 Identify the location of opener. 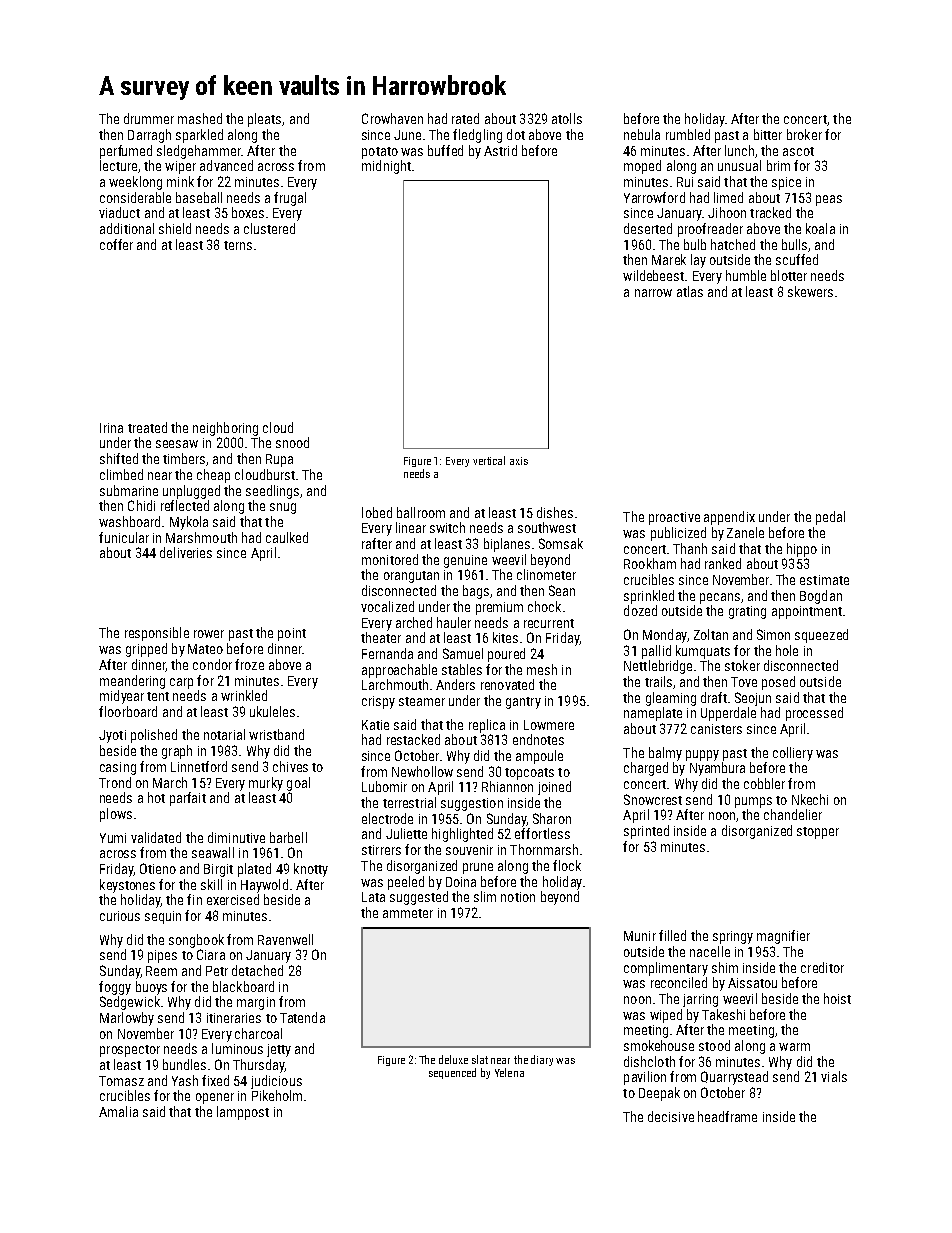
(215, 1098).
